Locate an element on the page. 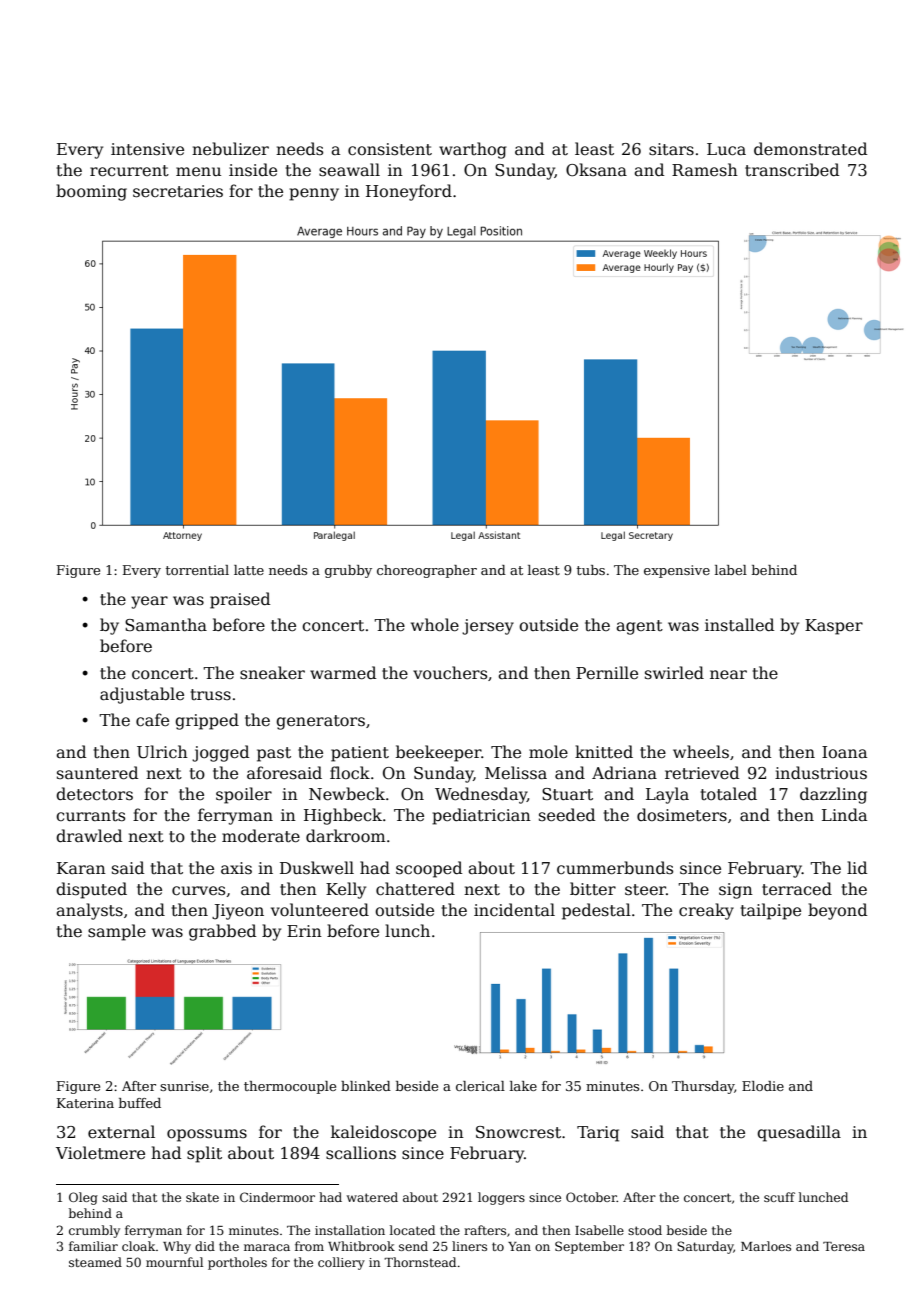  Honeyford is located at coordinates (409, 192).
